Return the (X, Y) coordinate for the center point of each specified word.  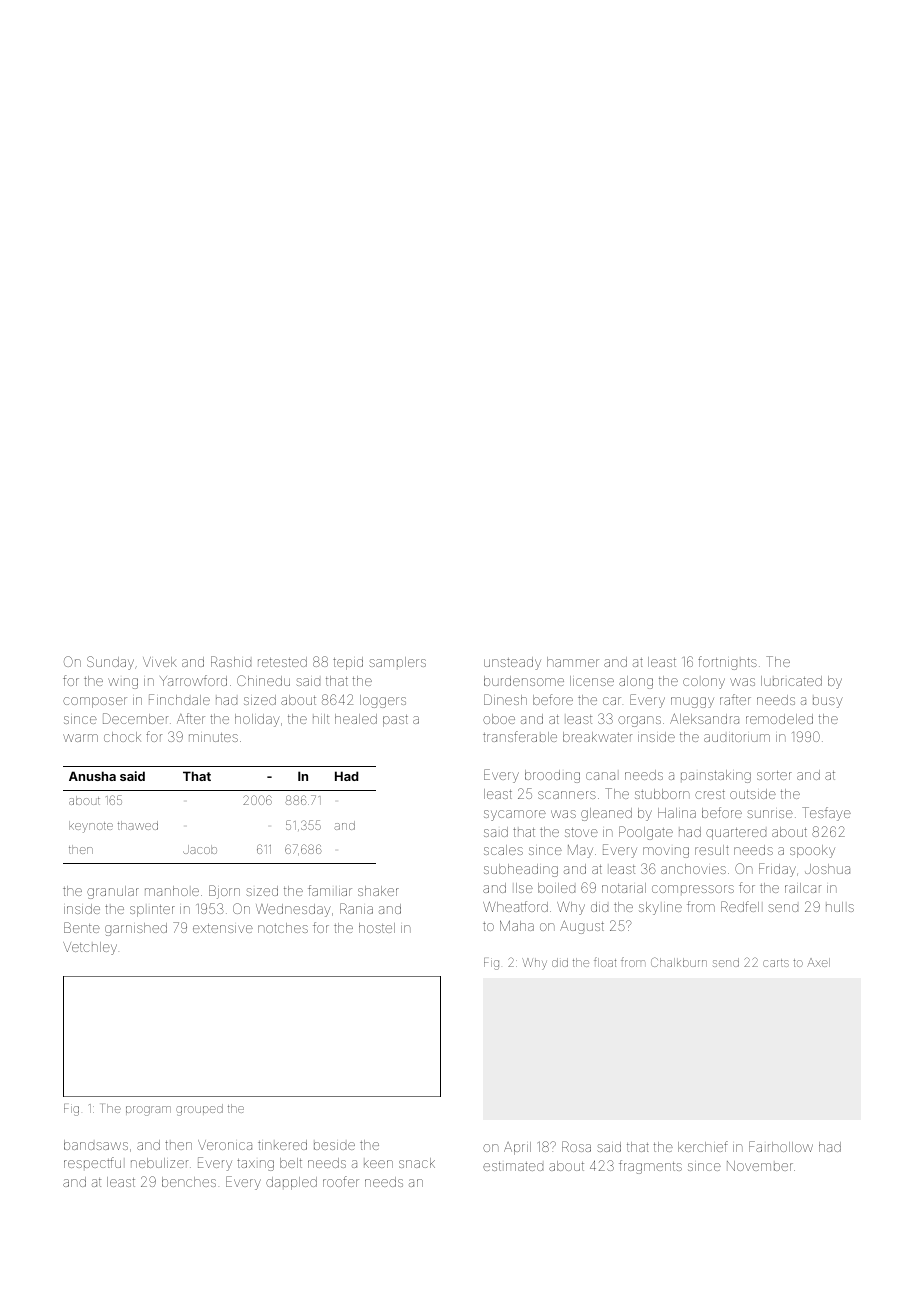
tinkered (282, 1145)
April (517, 1148)
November (760, 1166)
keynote (91, 827)
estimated (513, 1166)
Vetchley (90, 948)
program (148, 1111)
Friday (777, 870)
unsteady (512, 663)
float (605, 962)
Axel (818, 962)
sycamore (515, 815)
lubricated (791, 681)
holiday (257, 720)
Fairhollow (781, 1146)
